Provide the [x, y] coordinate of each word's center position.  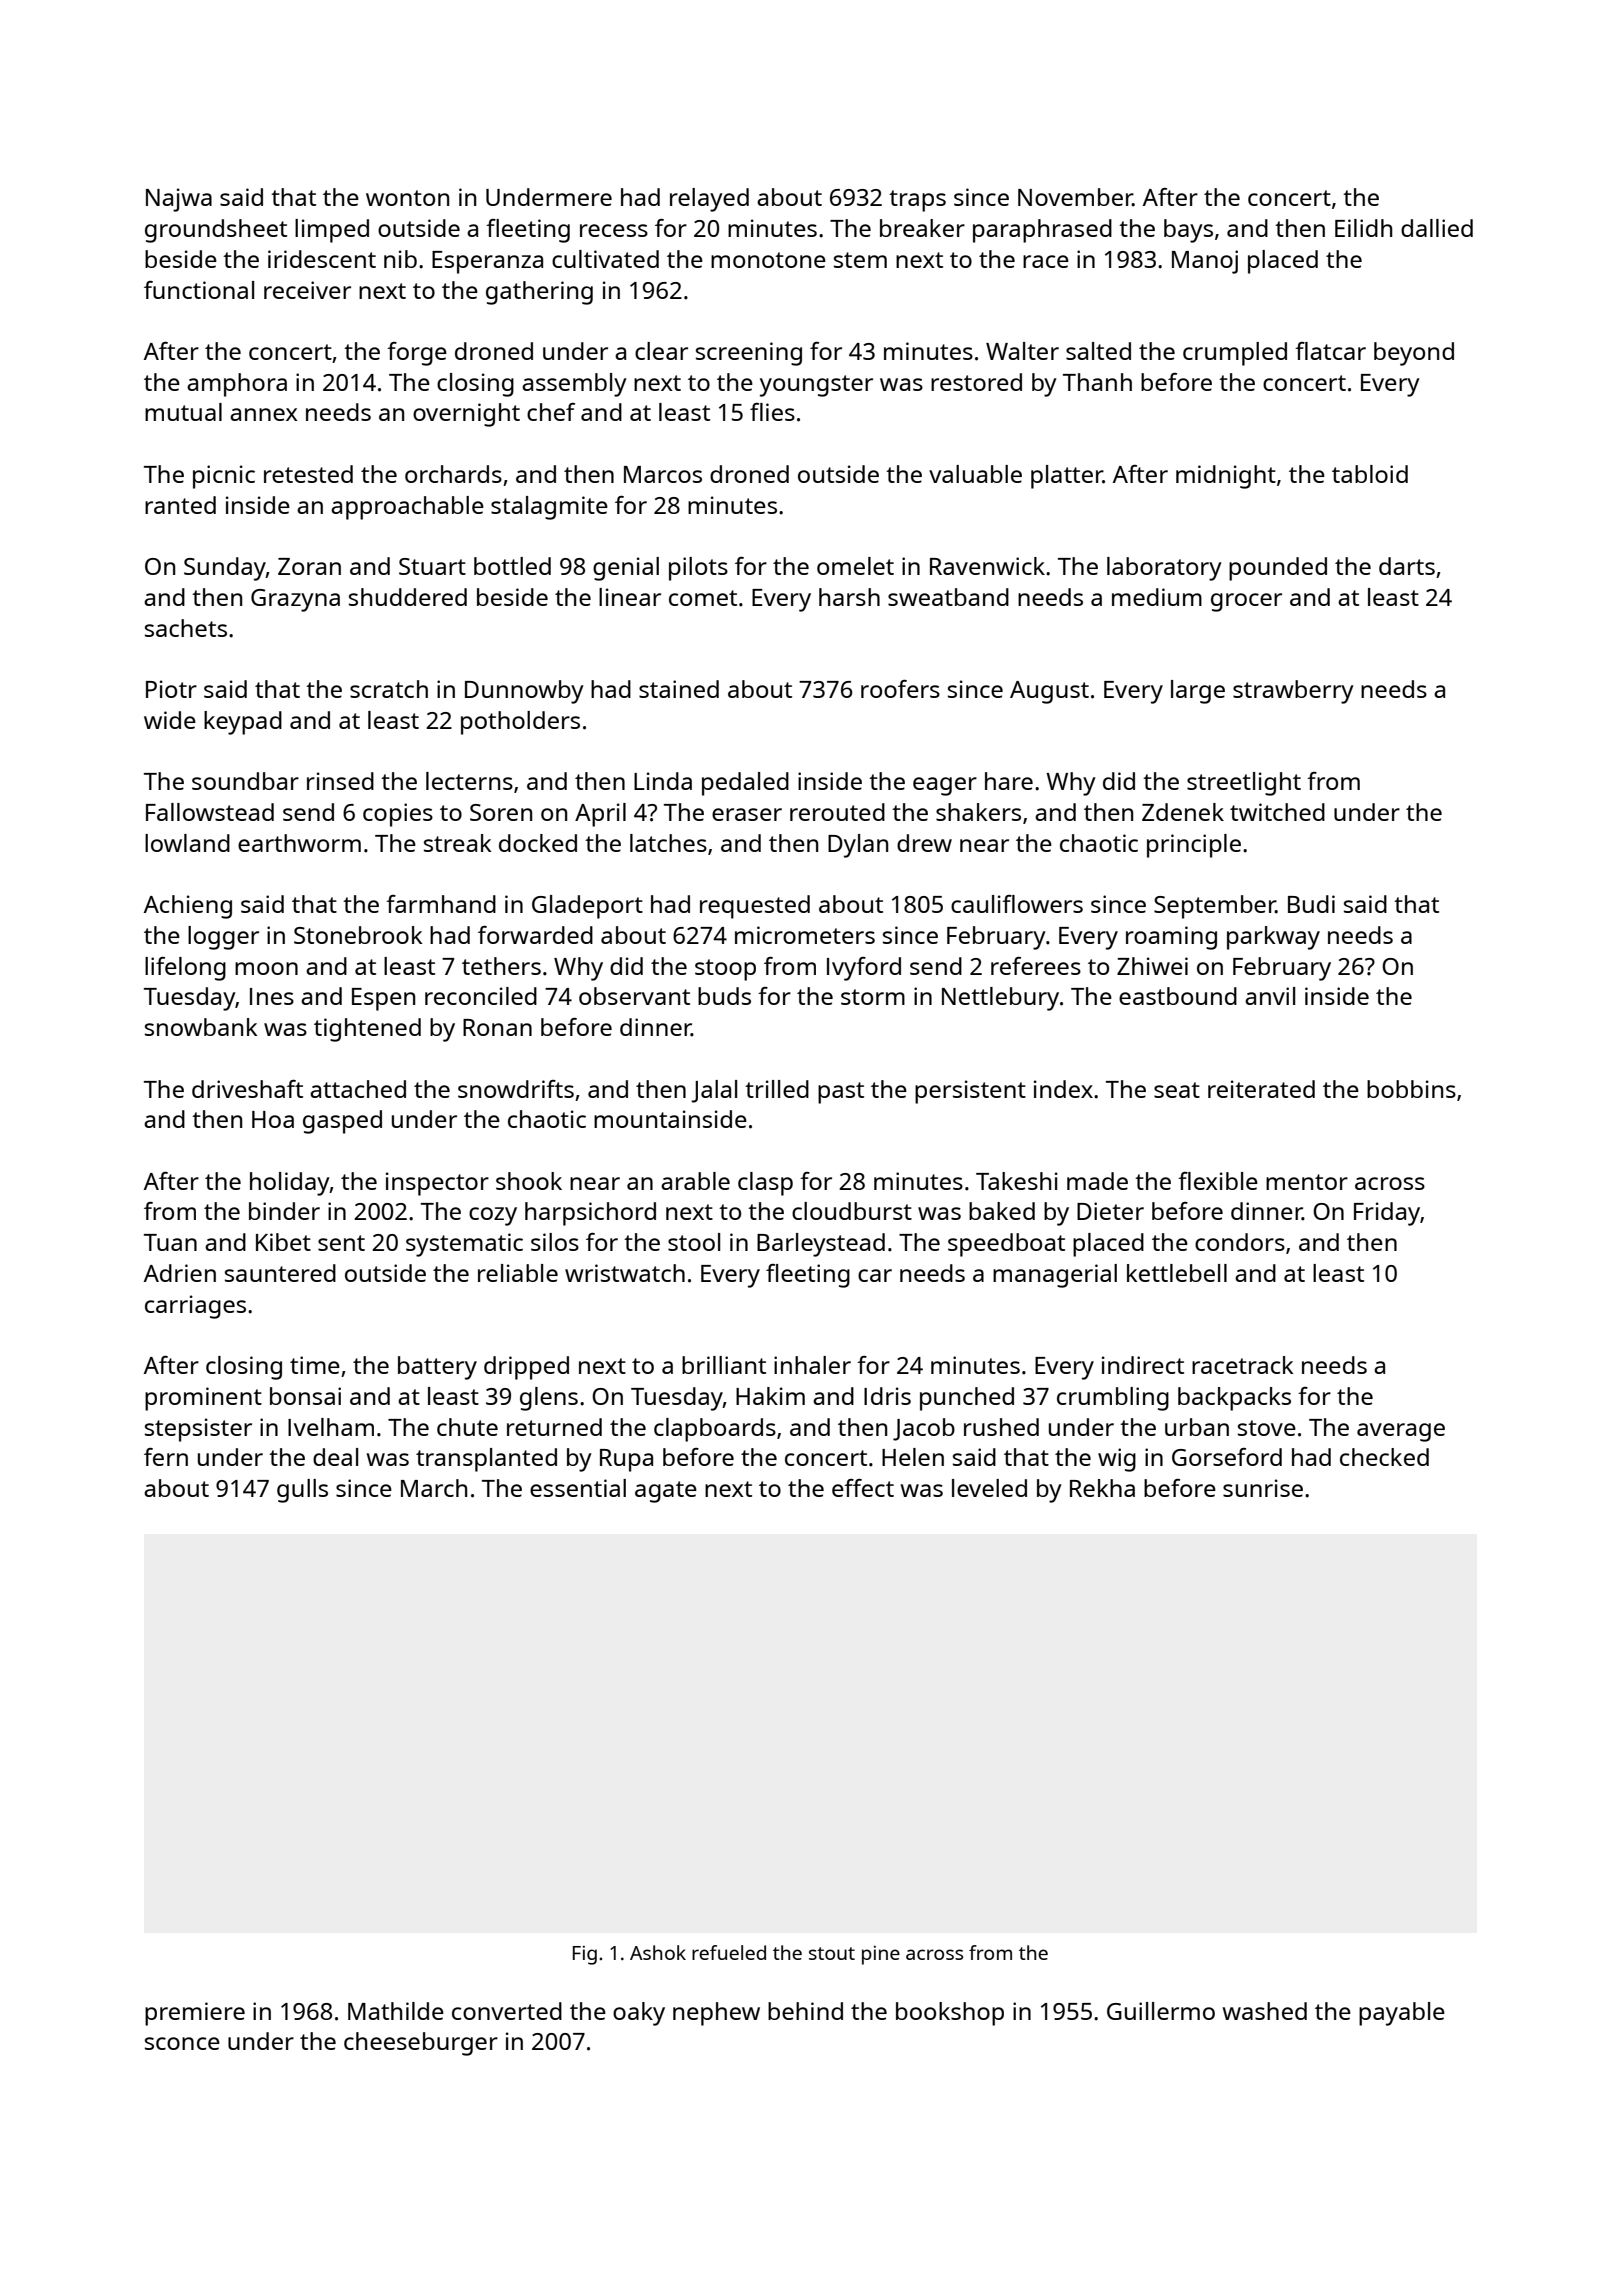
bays [1188, 231]
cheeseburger [421, 2044]
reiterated [1261, 1089]
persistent [970, 1092]
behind [805, 2011]
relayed [709, 200]
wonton [407, 198]
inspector [437, 1184]
